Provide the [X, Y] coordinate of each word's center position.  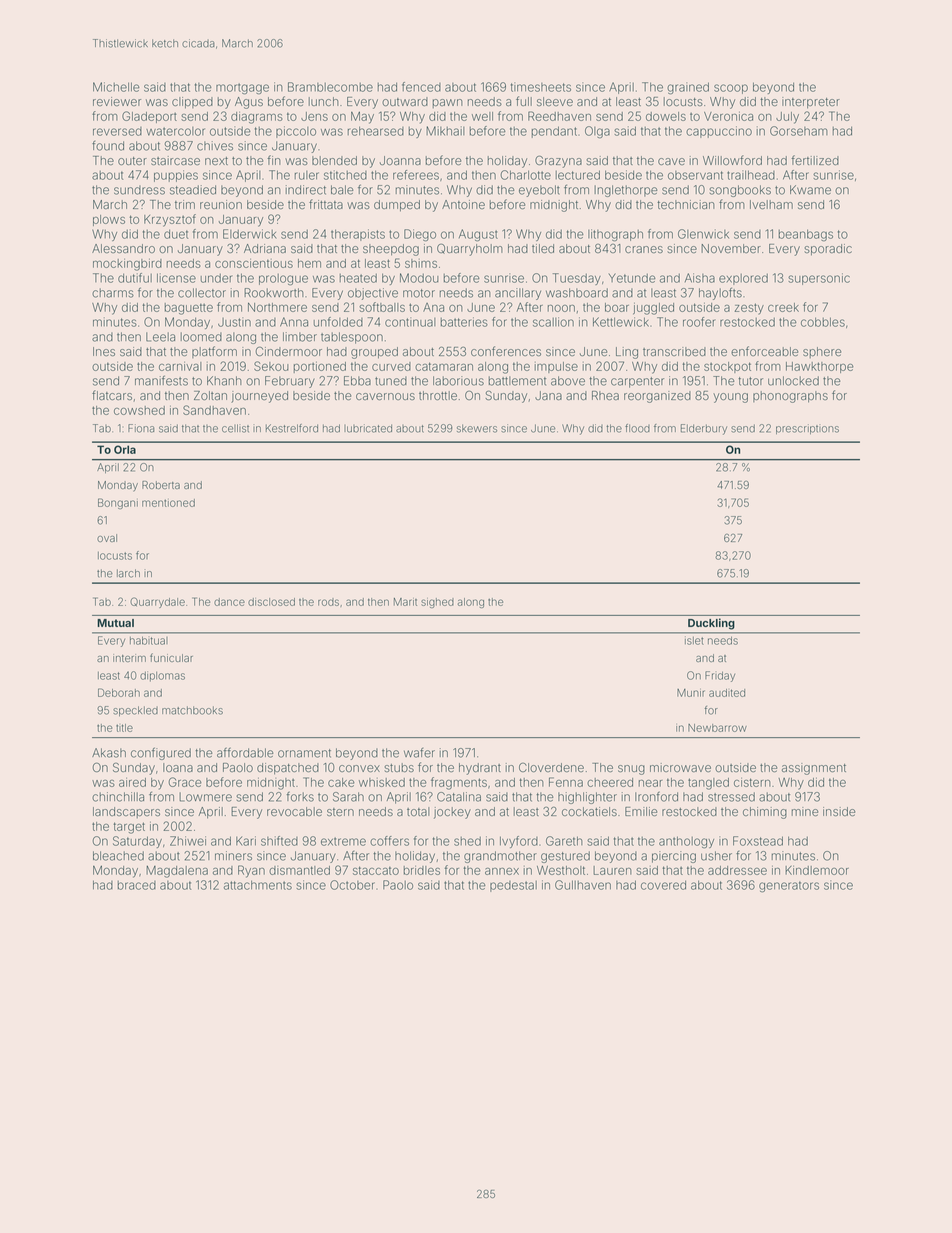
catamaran [444, 366]
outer [132, 161]
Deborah [119, 692]
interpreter [811, 103]
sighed [437, 603]
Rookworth [274, 293]
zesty [749, 309]
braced [137, 885]
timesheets [541, 87]
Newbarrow [717, 728]
